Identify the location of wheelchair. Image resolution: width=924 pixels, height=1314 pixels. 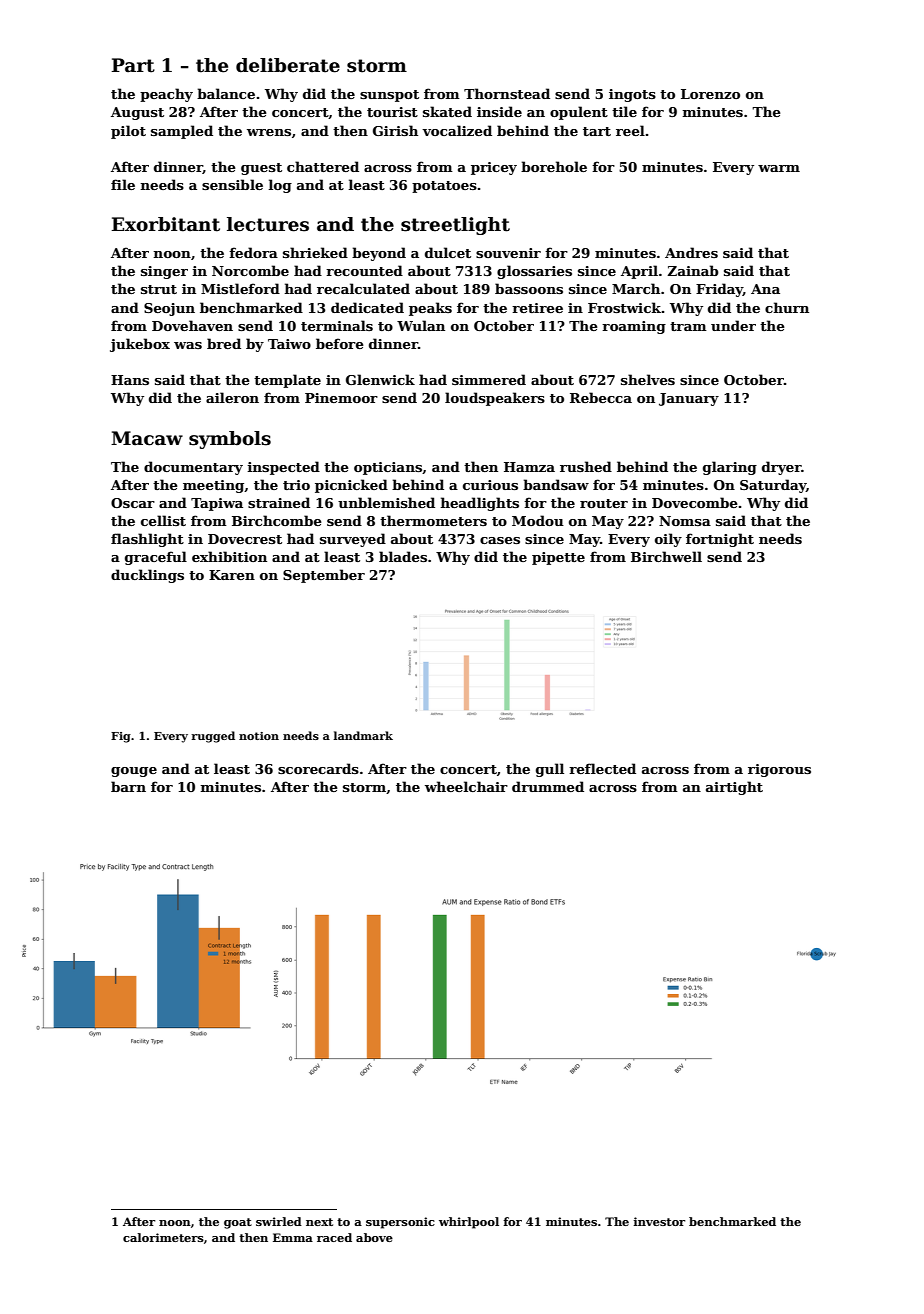
(466, 786).
